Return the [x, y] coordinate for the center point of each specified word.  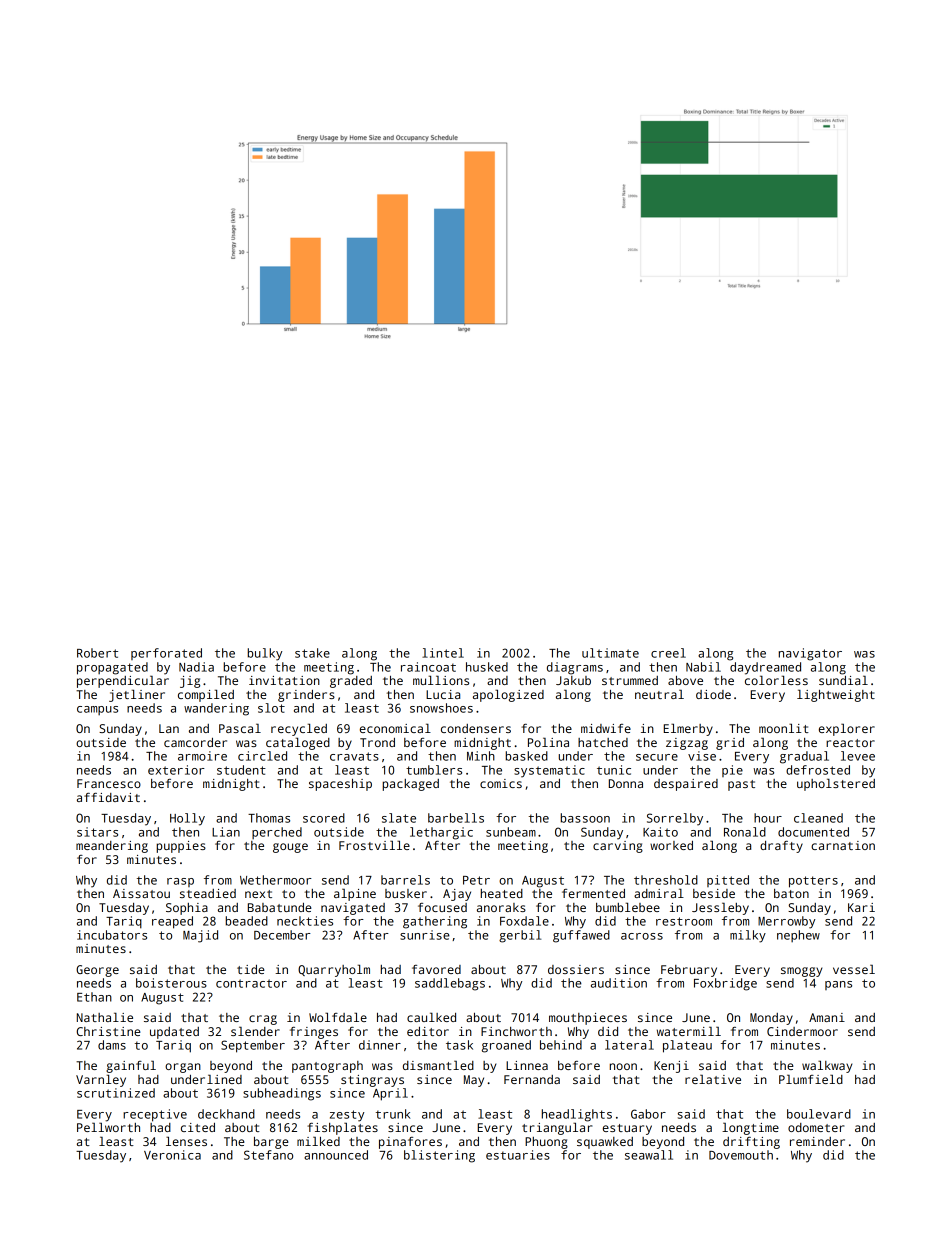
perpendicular [123, 681]
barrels [405, 880]
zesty [347, 1116]
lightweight [836, 695]
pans [838, 985]
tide [251, 969]
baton [791, 893]
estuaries [518, 1155]
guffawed [581, 936]
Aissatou [141, 893]
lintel [443, 653]
